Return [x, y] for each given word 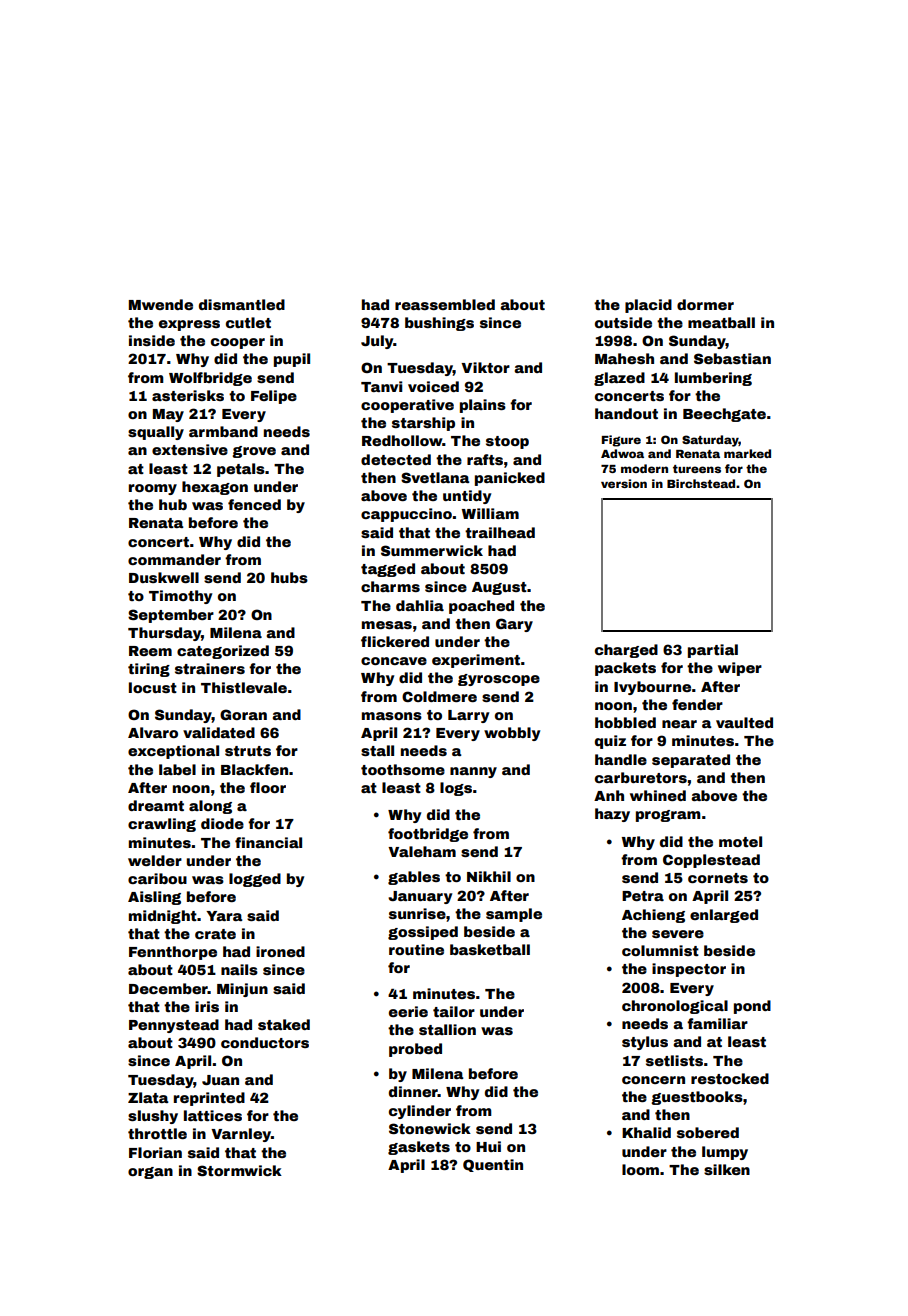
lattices [213, 1115]
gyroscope [499, 680]
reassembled [445, 304]
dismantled [242, 304]
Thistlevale [244, 687]
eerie [408, 1011]
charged [626, 651]
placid [648, 306]
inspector [689, 970]
